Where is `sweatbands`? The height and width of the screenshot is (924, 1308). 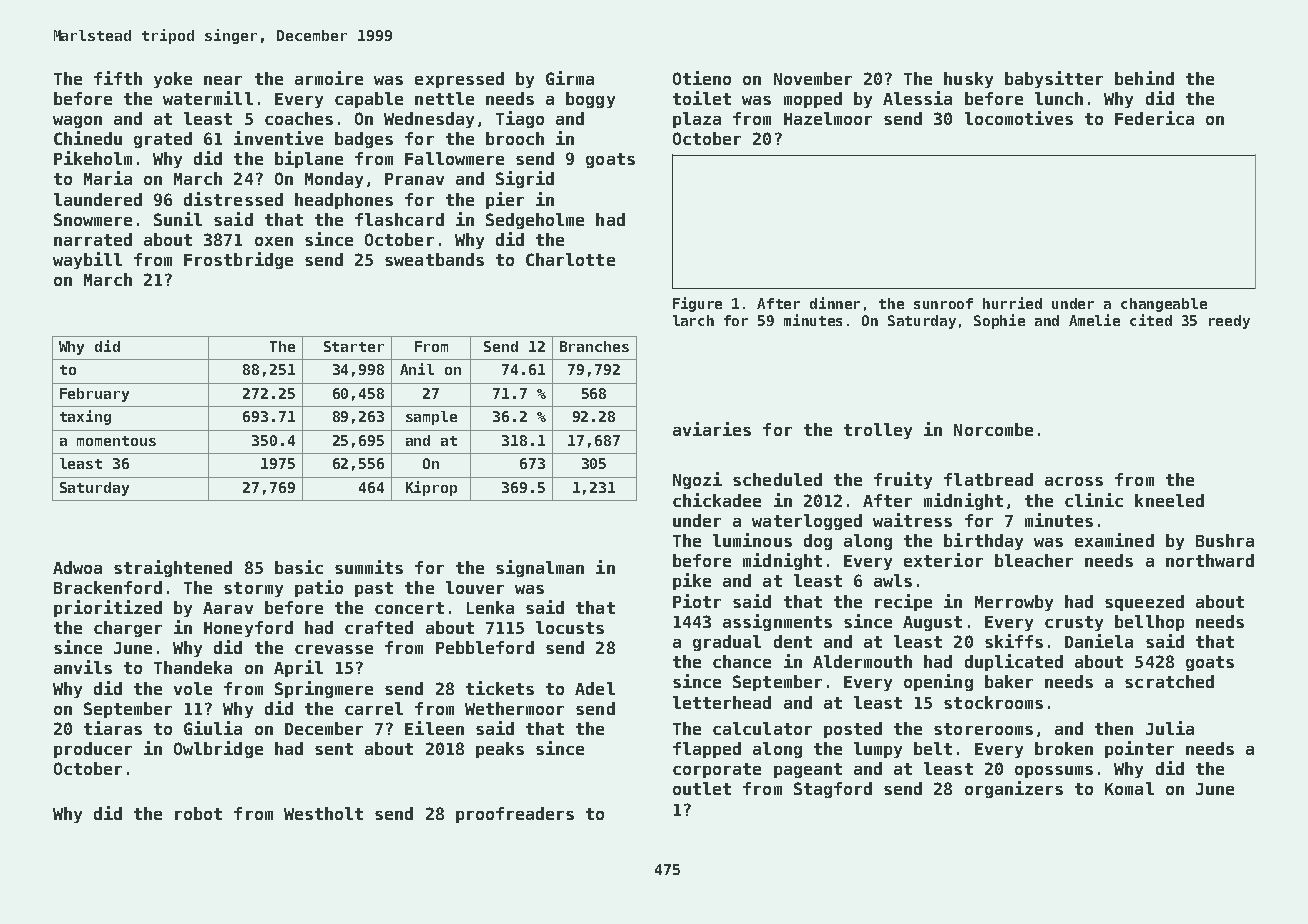
sweatbands is located at coordinates (434, 259).
